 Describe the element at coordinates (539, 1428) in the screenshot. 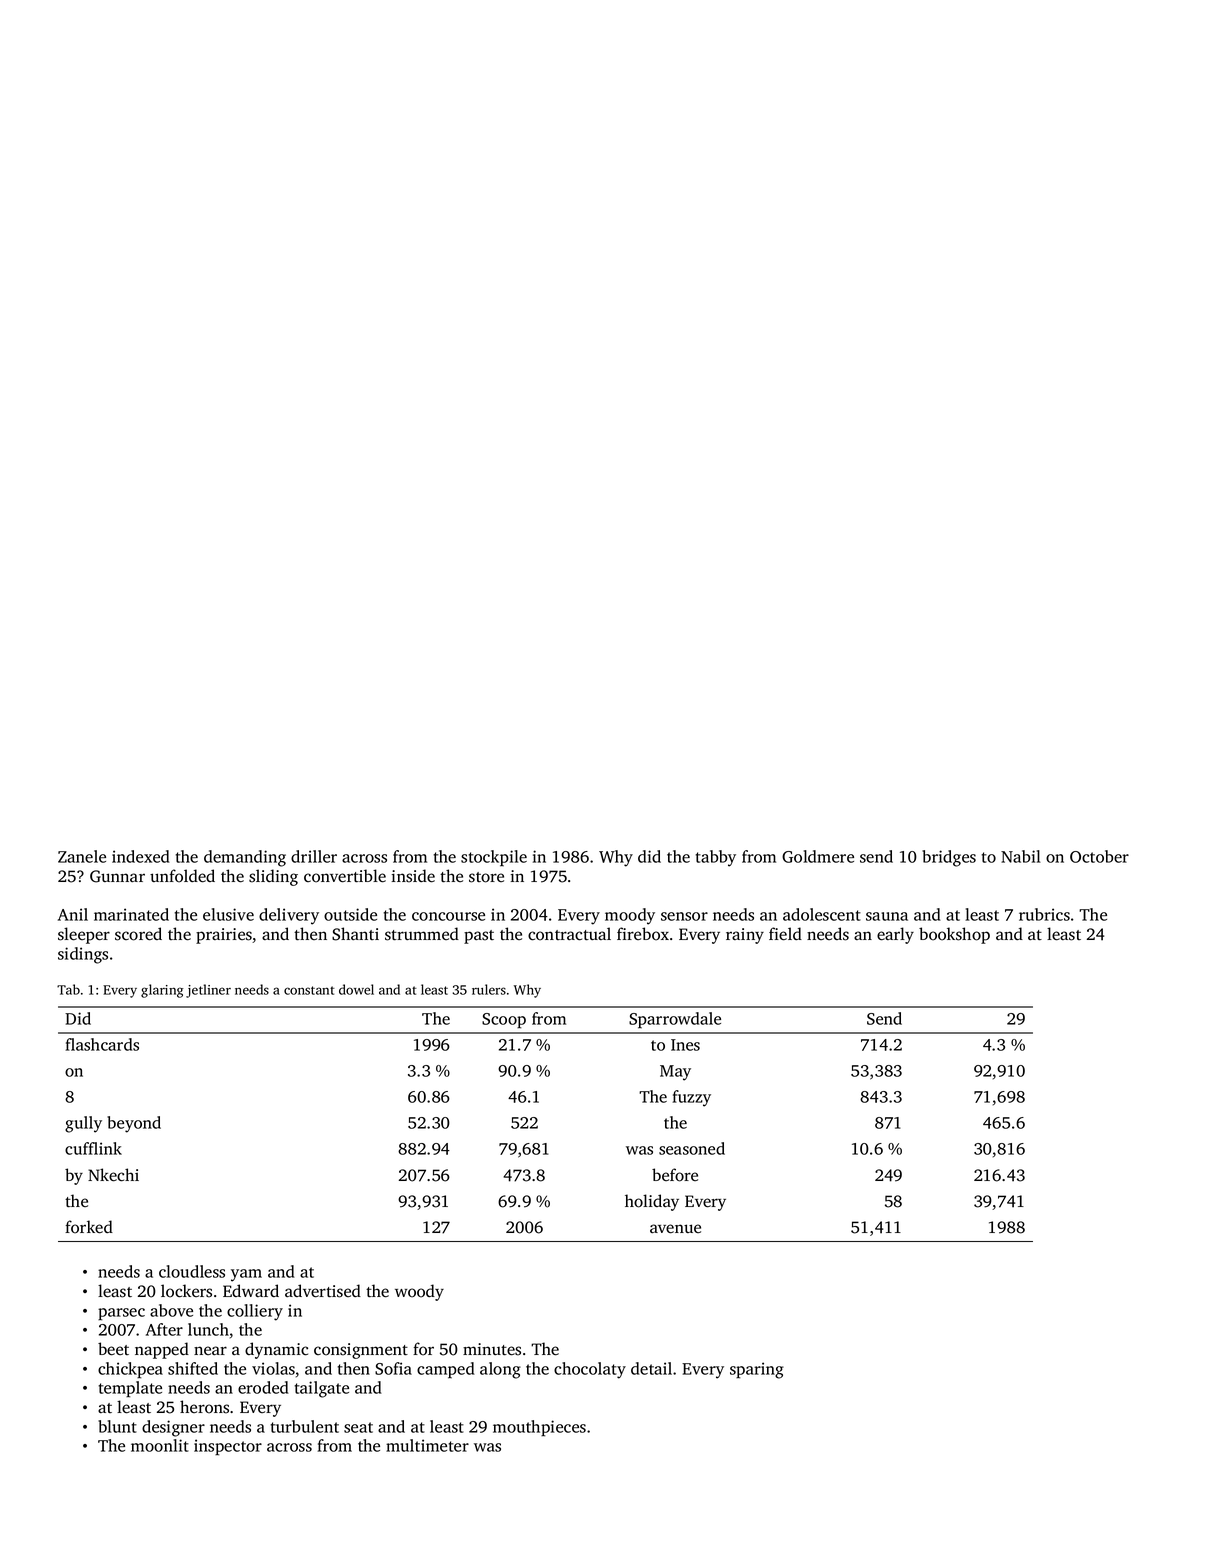

I see `mouthpieces` at that location.
